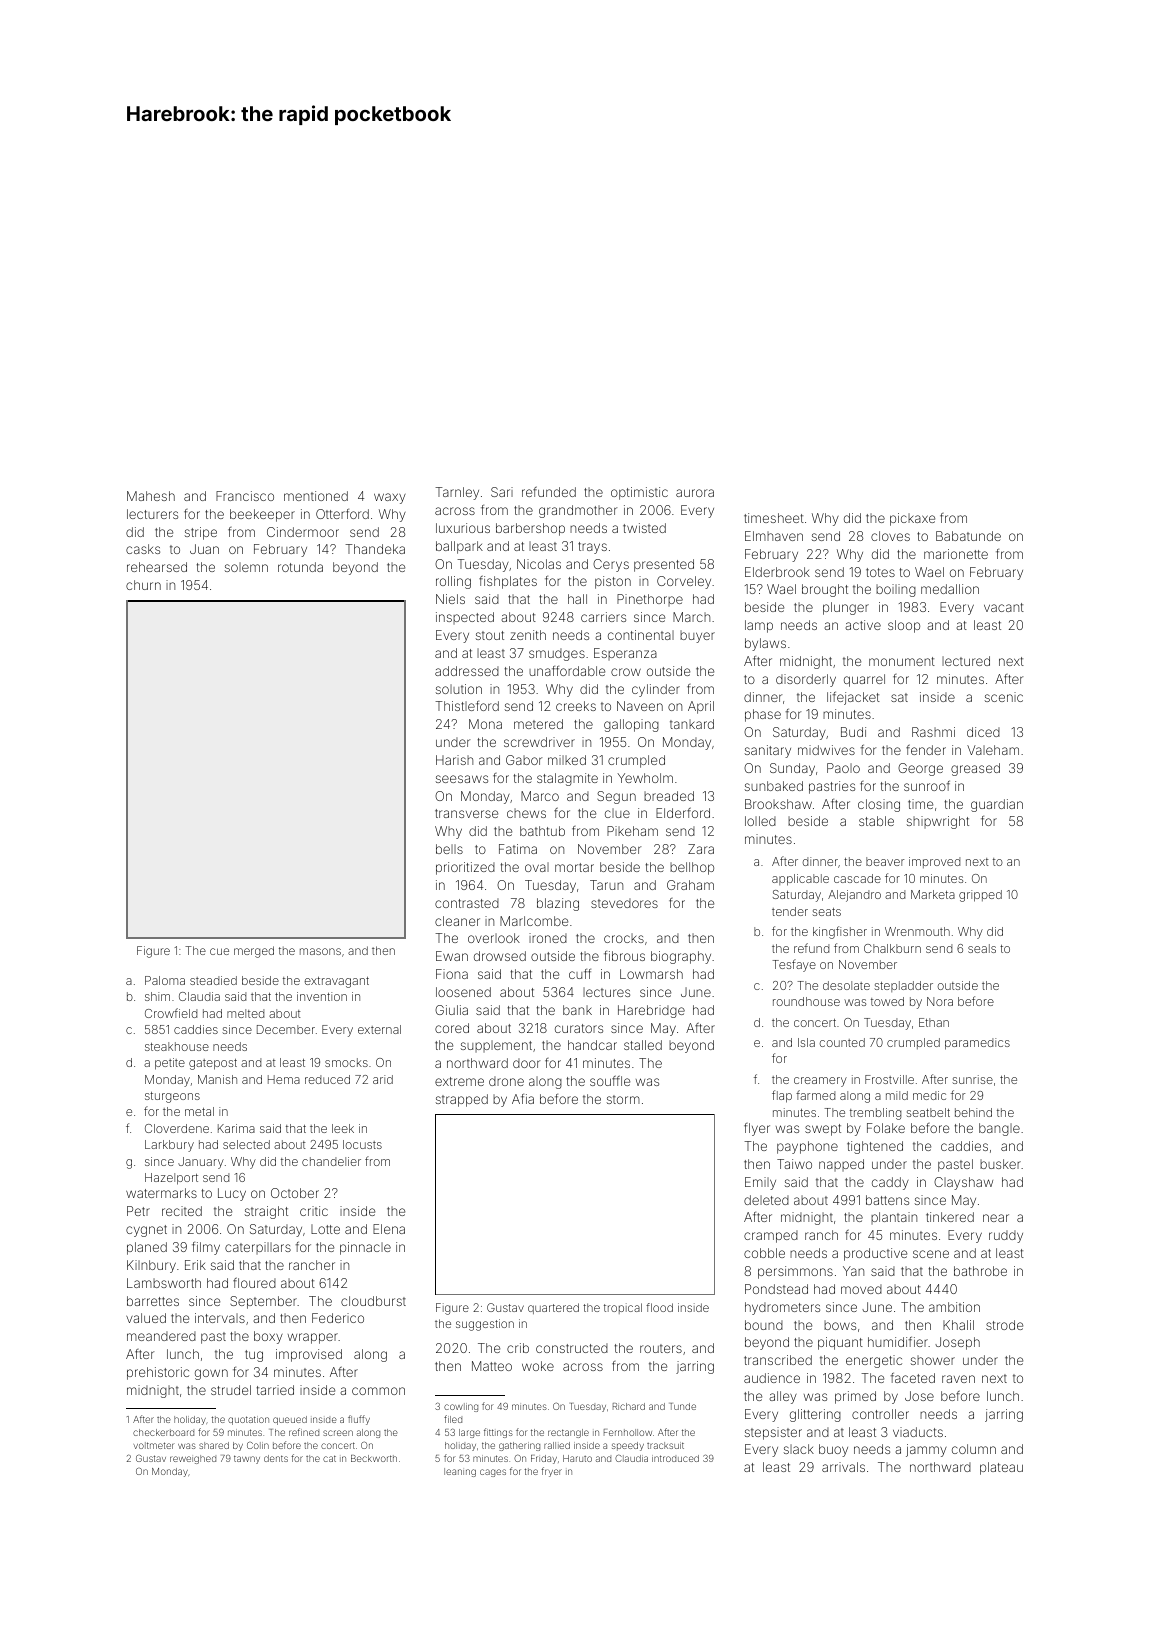  Describe the element at coordinates (213, 980) in the document. I see `steadied` at that location.
